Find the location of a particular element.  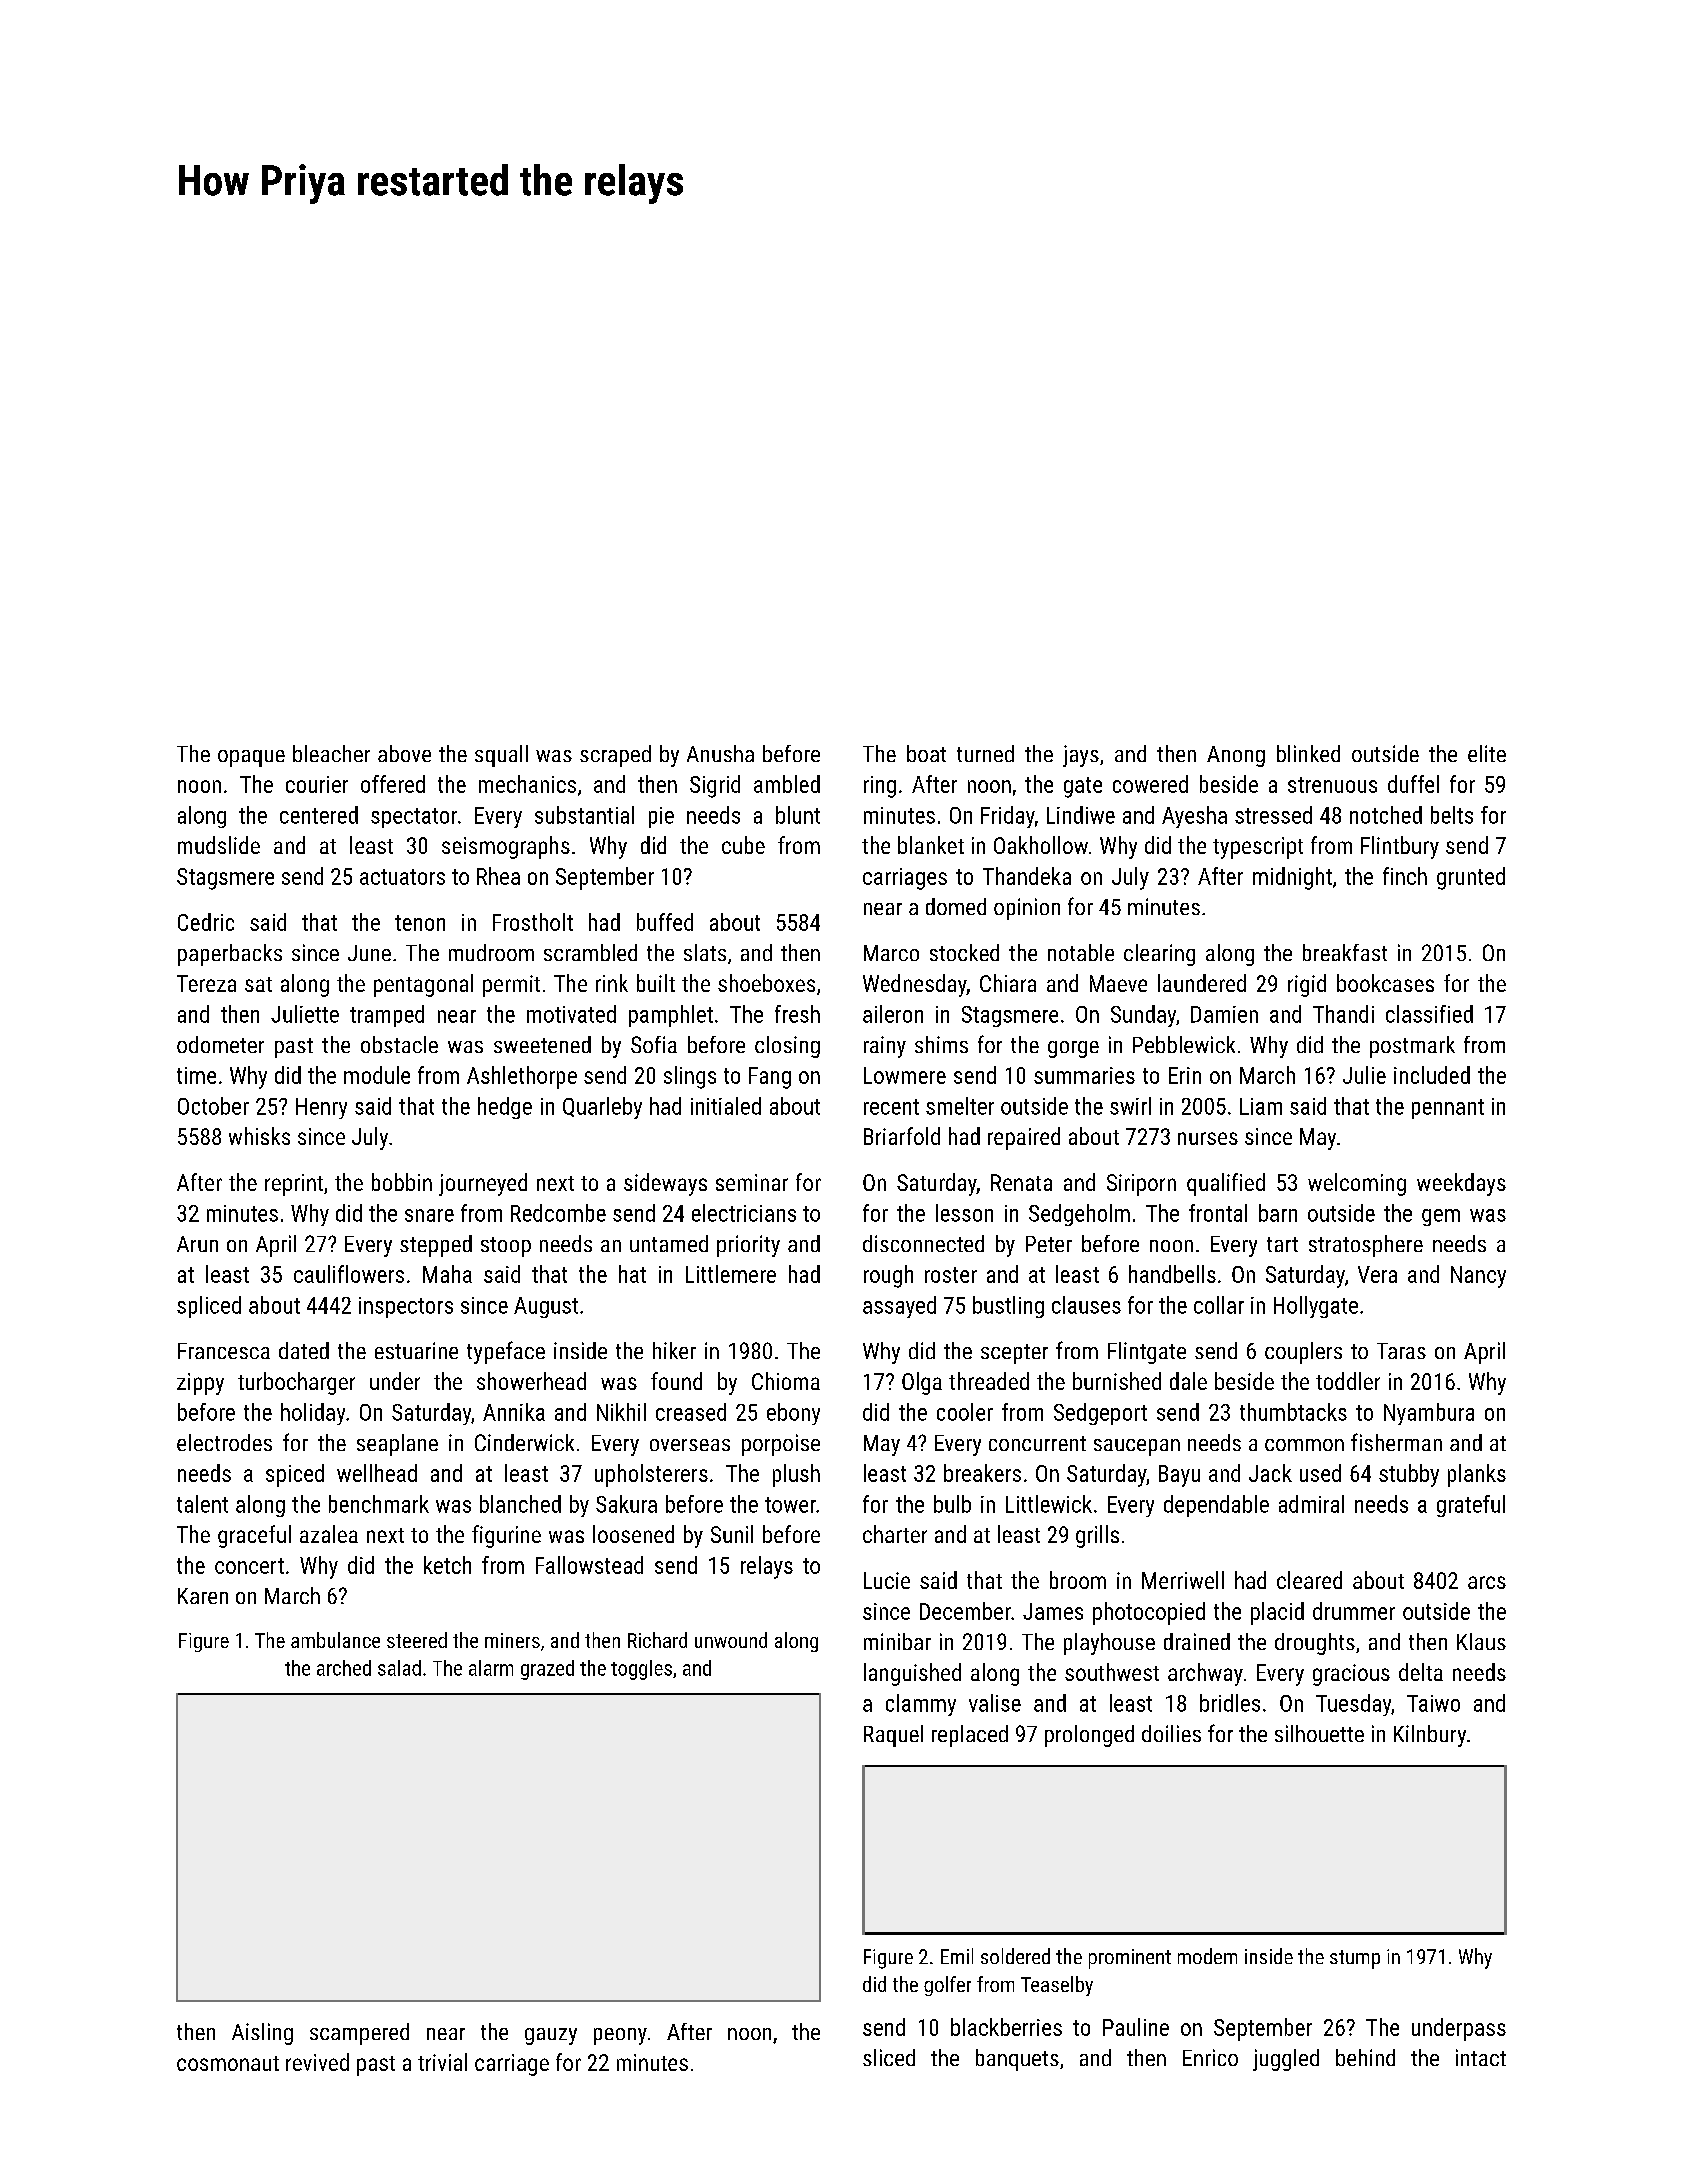

closing is located at coordinates (787, 1047).
